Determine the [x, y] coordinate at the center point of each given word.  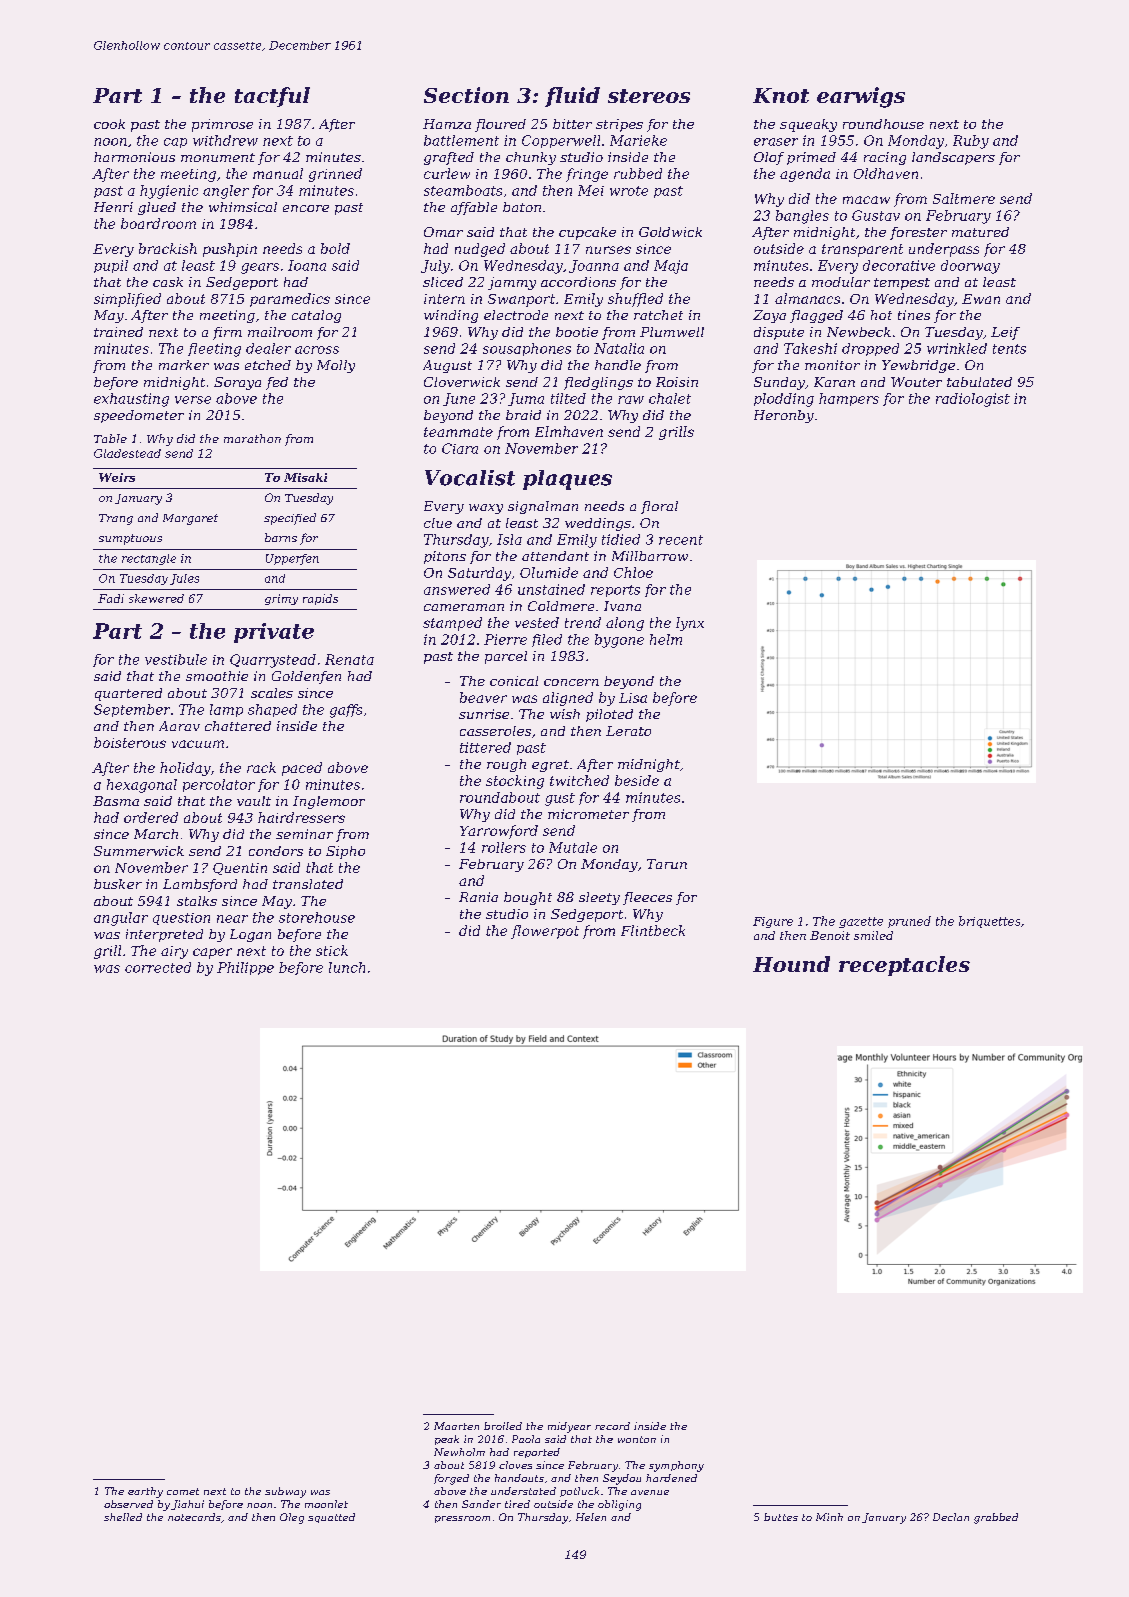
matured [980, 232]
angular [121, 919]
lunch [347, 967]
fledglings [598, 383]
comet [183, 1491]
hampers [849, 399]
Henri [113, 207]
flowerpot [545, 932]
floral [659, 507]
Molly [336, 366]
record [612, 1426]
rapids [320, 599]
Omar [443, 232]
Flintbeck [653, 930]
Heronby [784, 416]
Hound [791, 964]
